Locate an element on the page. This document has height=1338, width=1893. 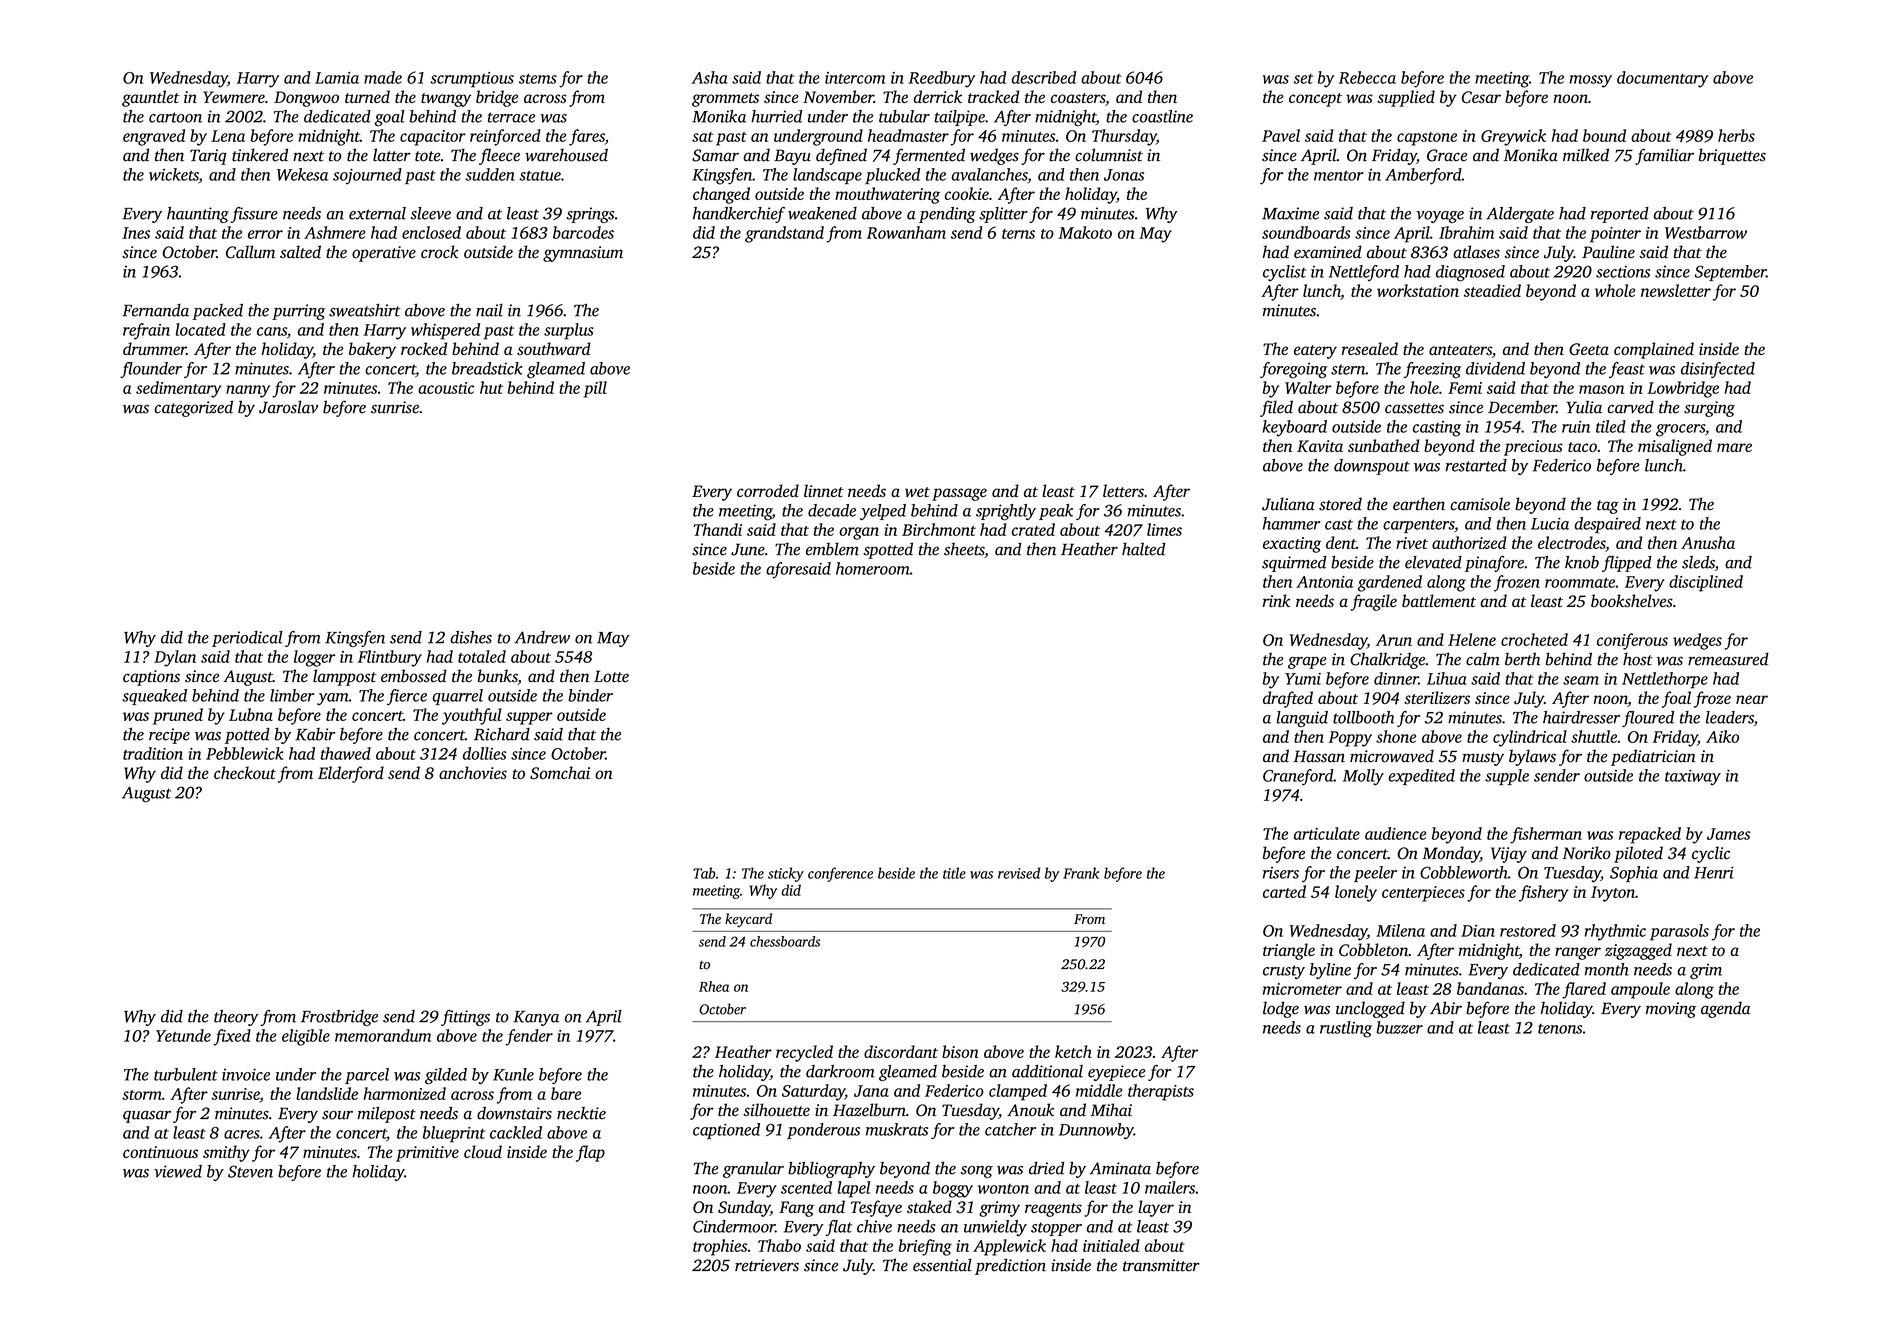
essential is located at coordinates (942, 1265).
